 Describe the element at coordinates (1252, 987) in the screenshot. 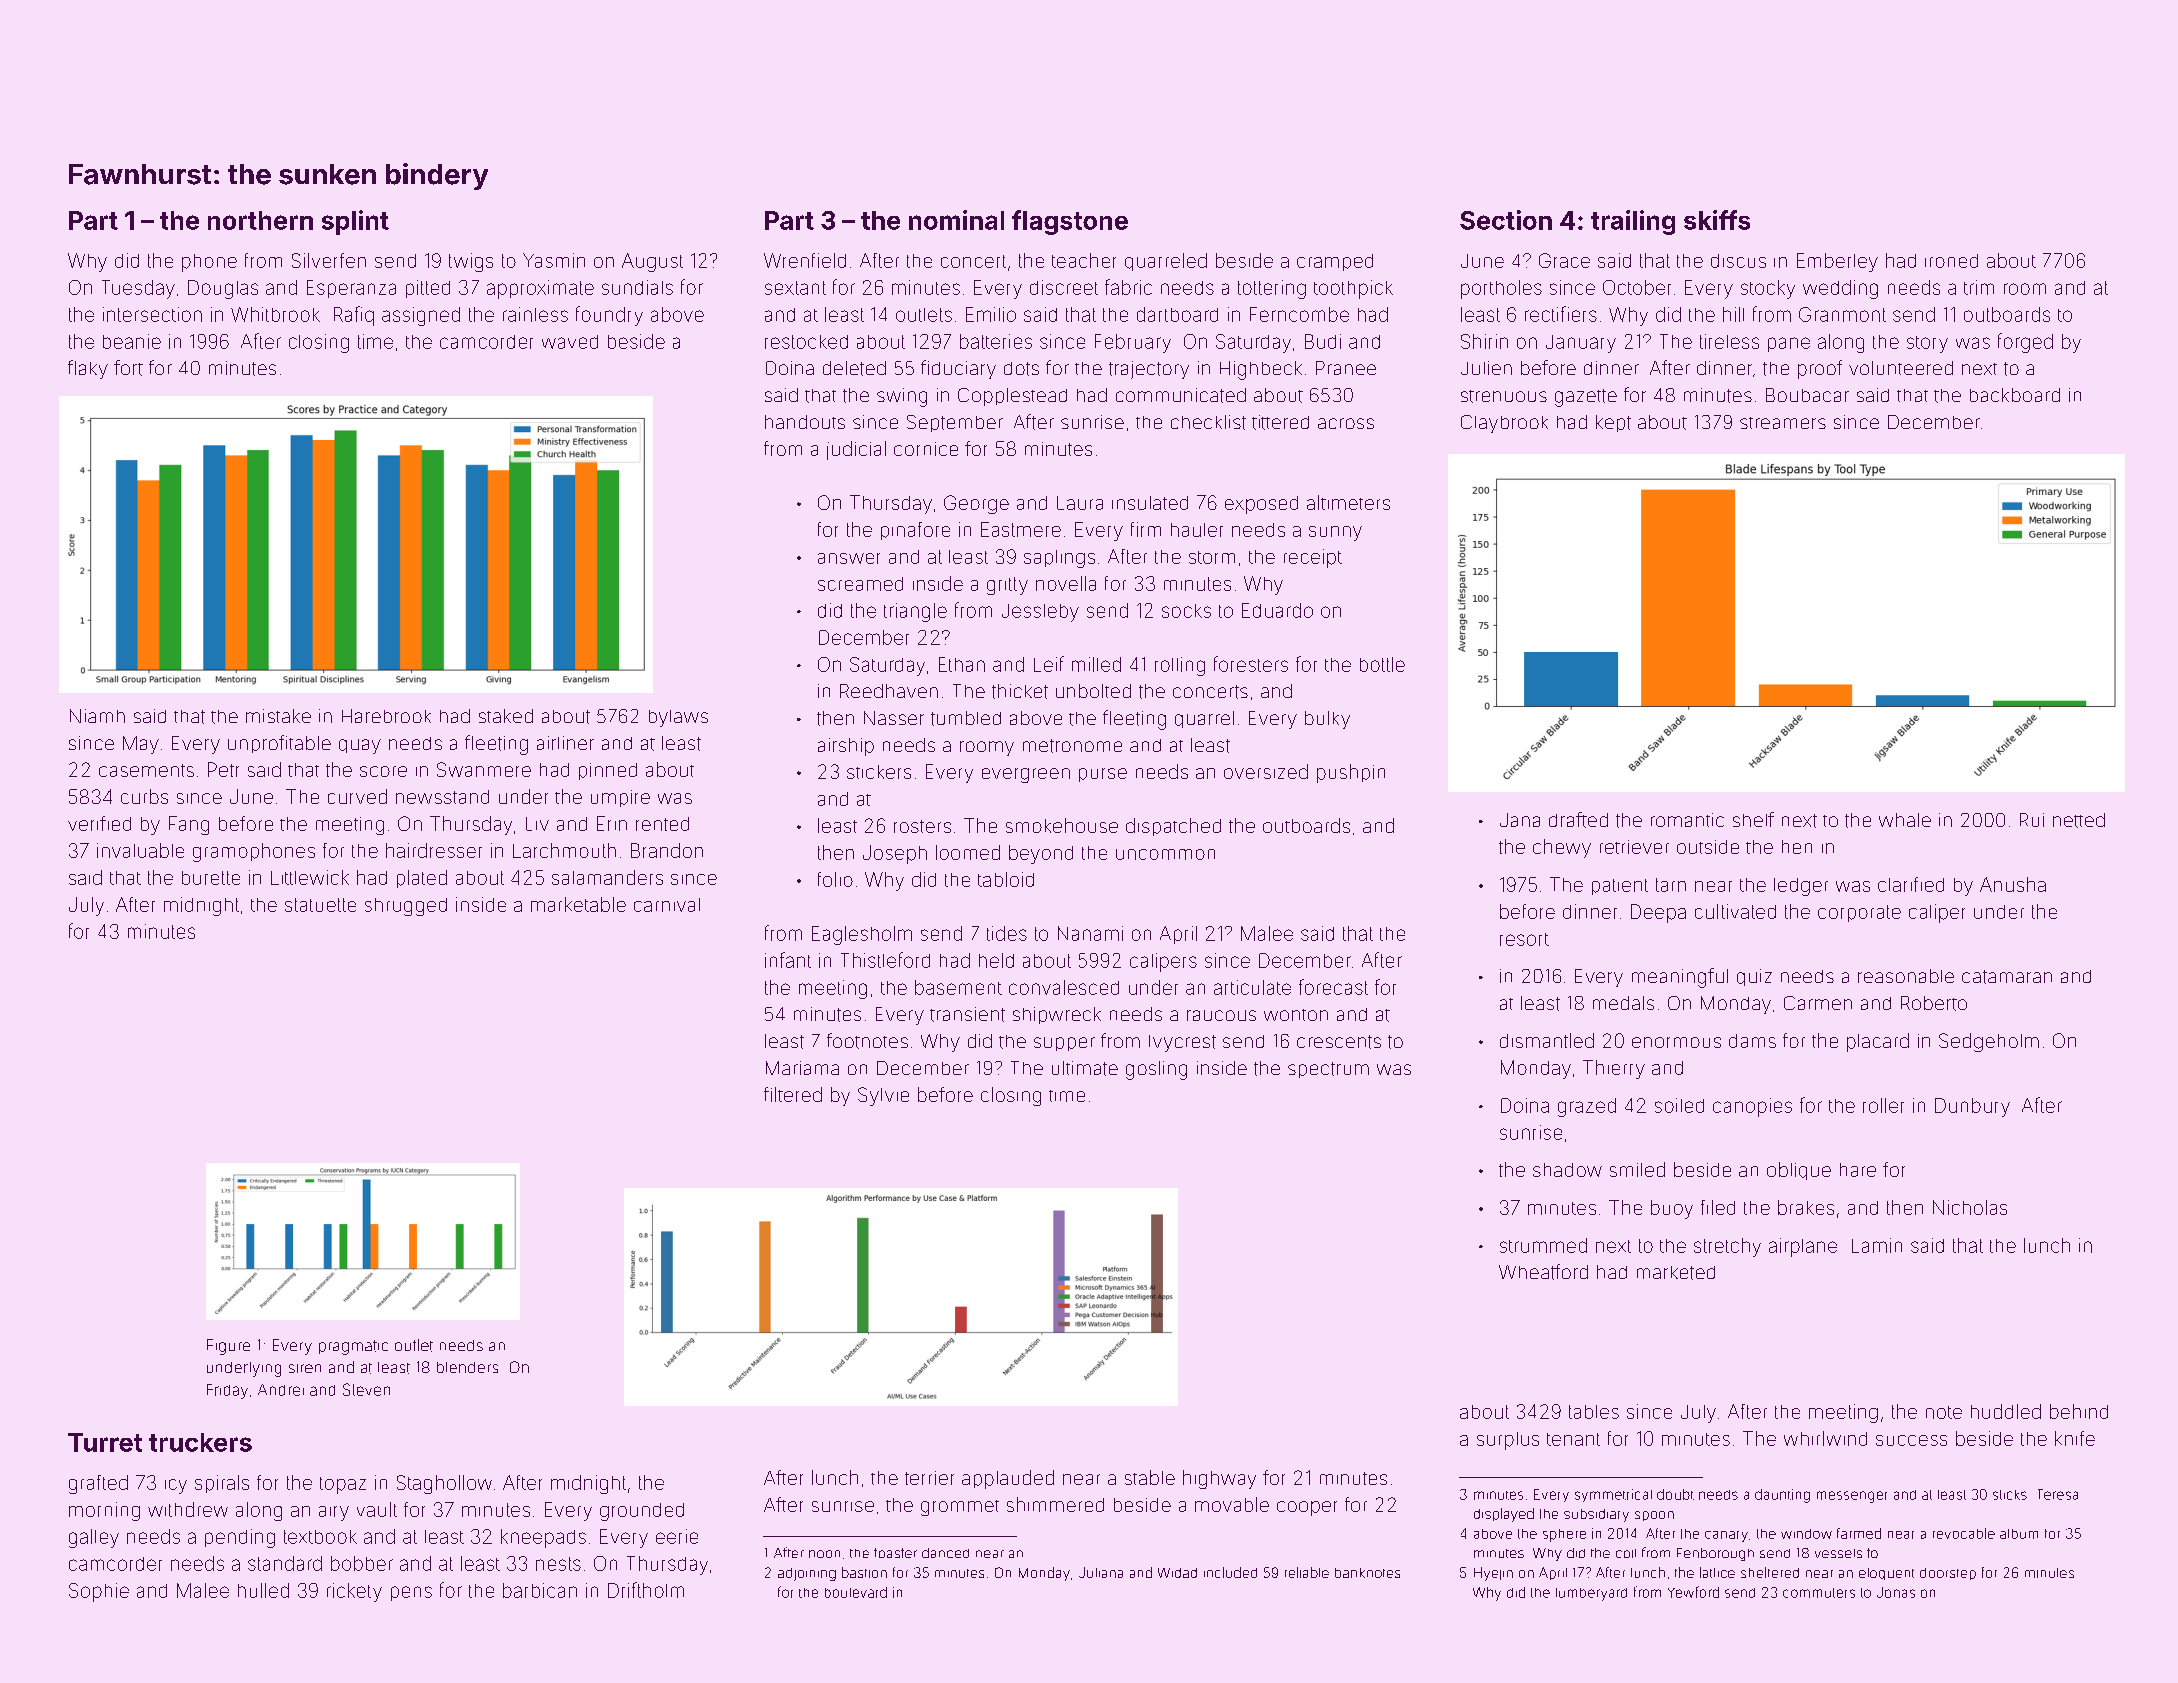

I see `articulate` at that location.
